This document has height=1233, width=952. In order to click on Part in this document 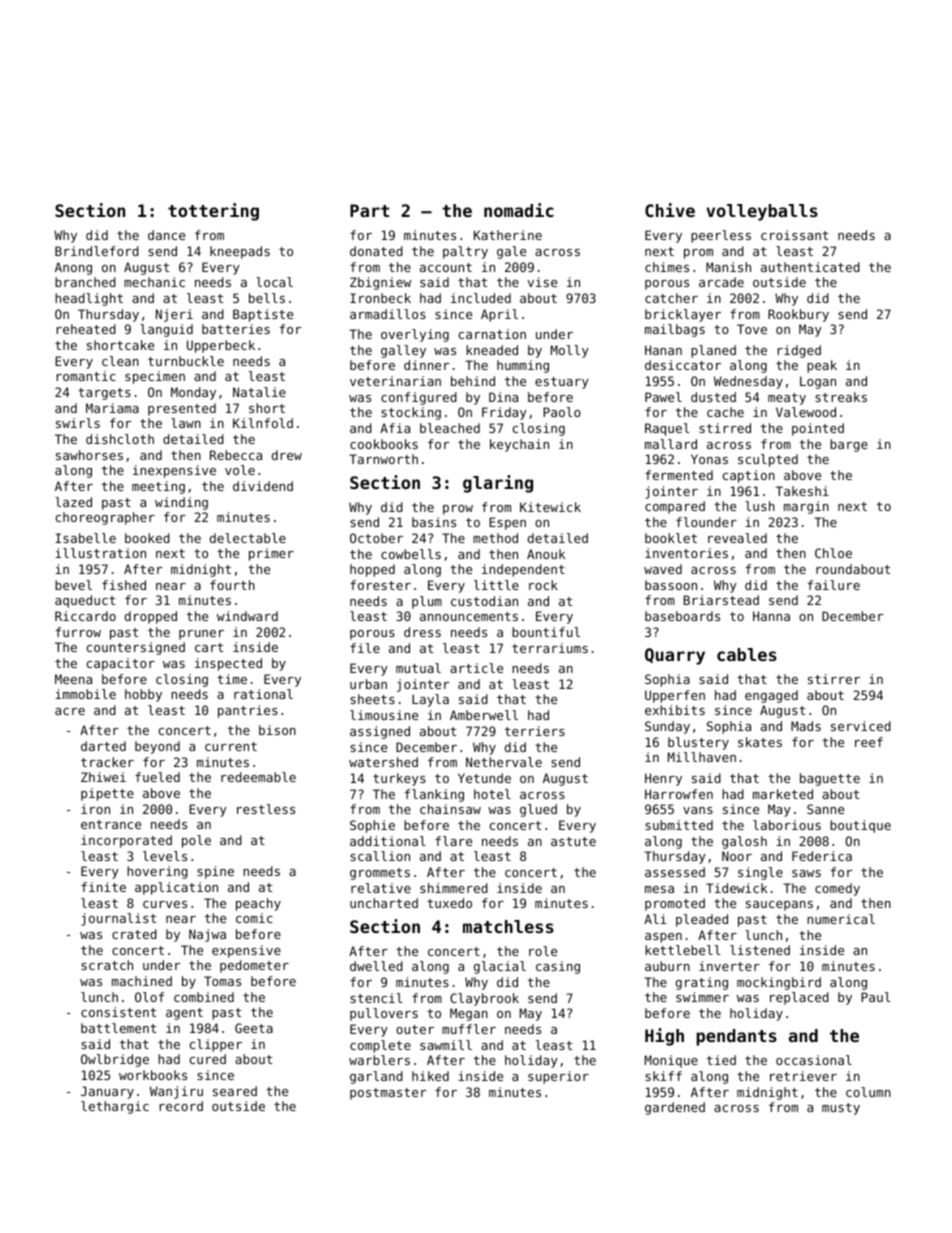, I will do `click(369, 210)`.
